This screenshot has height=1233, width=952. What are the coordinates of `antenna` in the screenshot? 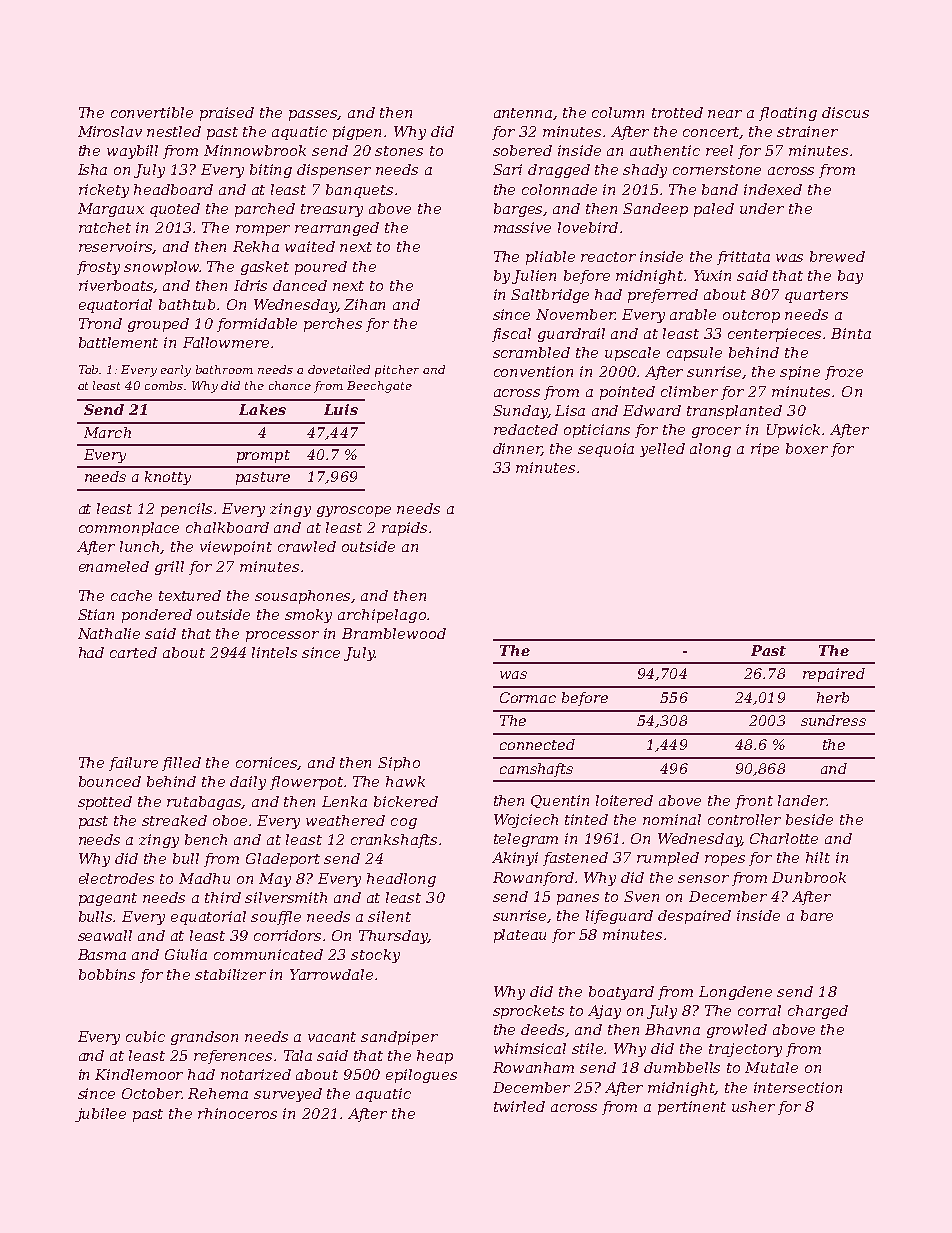 It's located at (523, 113).
